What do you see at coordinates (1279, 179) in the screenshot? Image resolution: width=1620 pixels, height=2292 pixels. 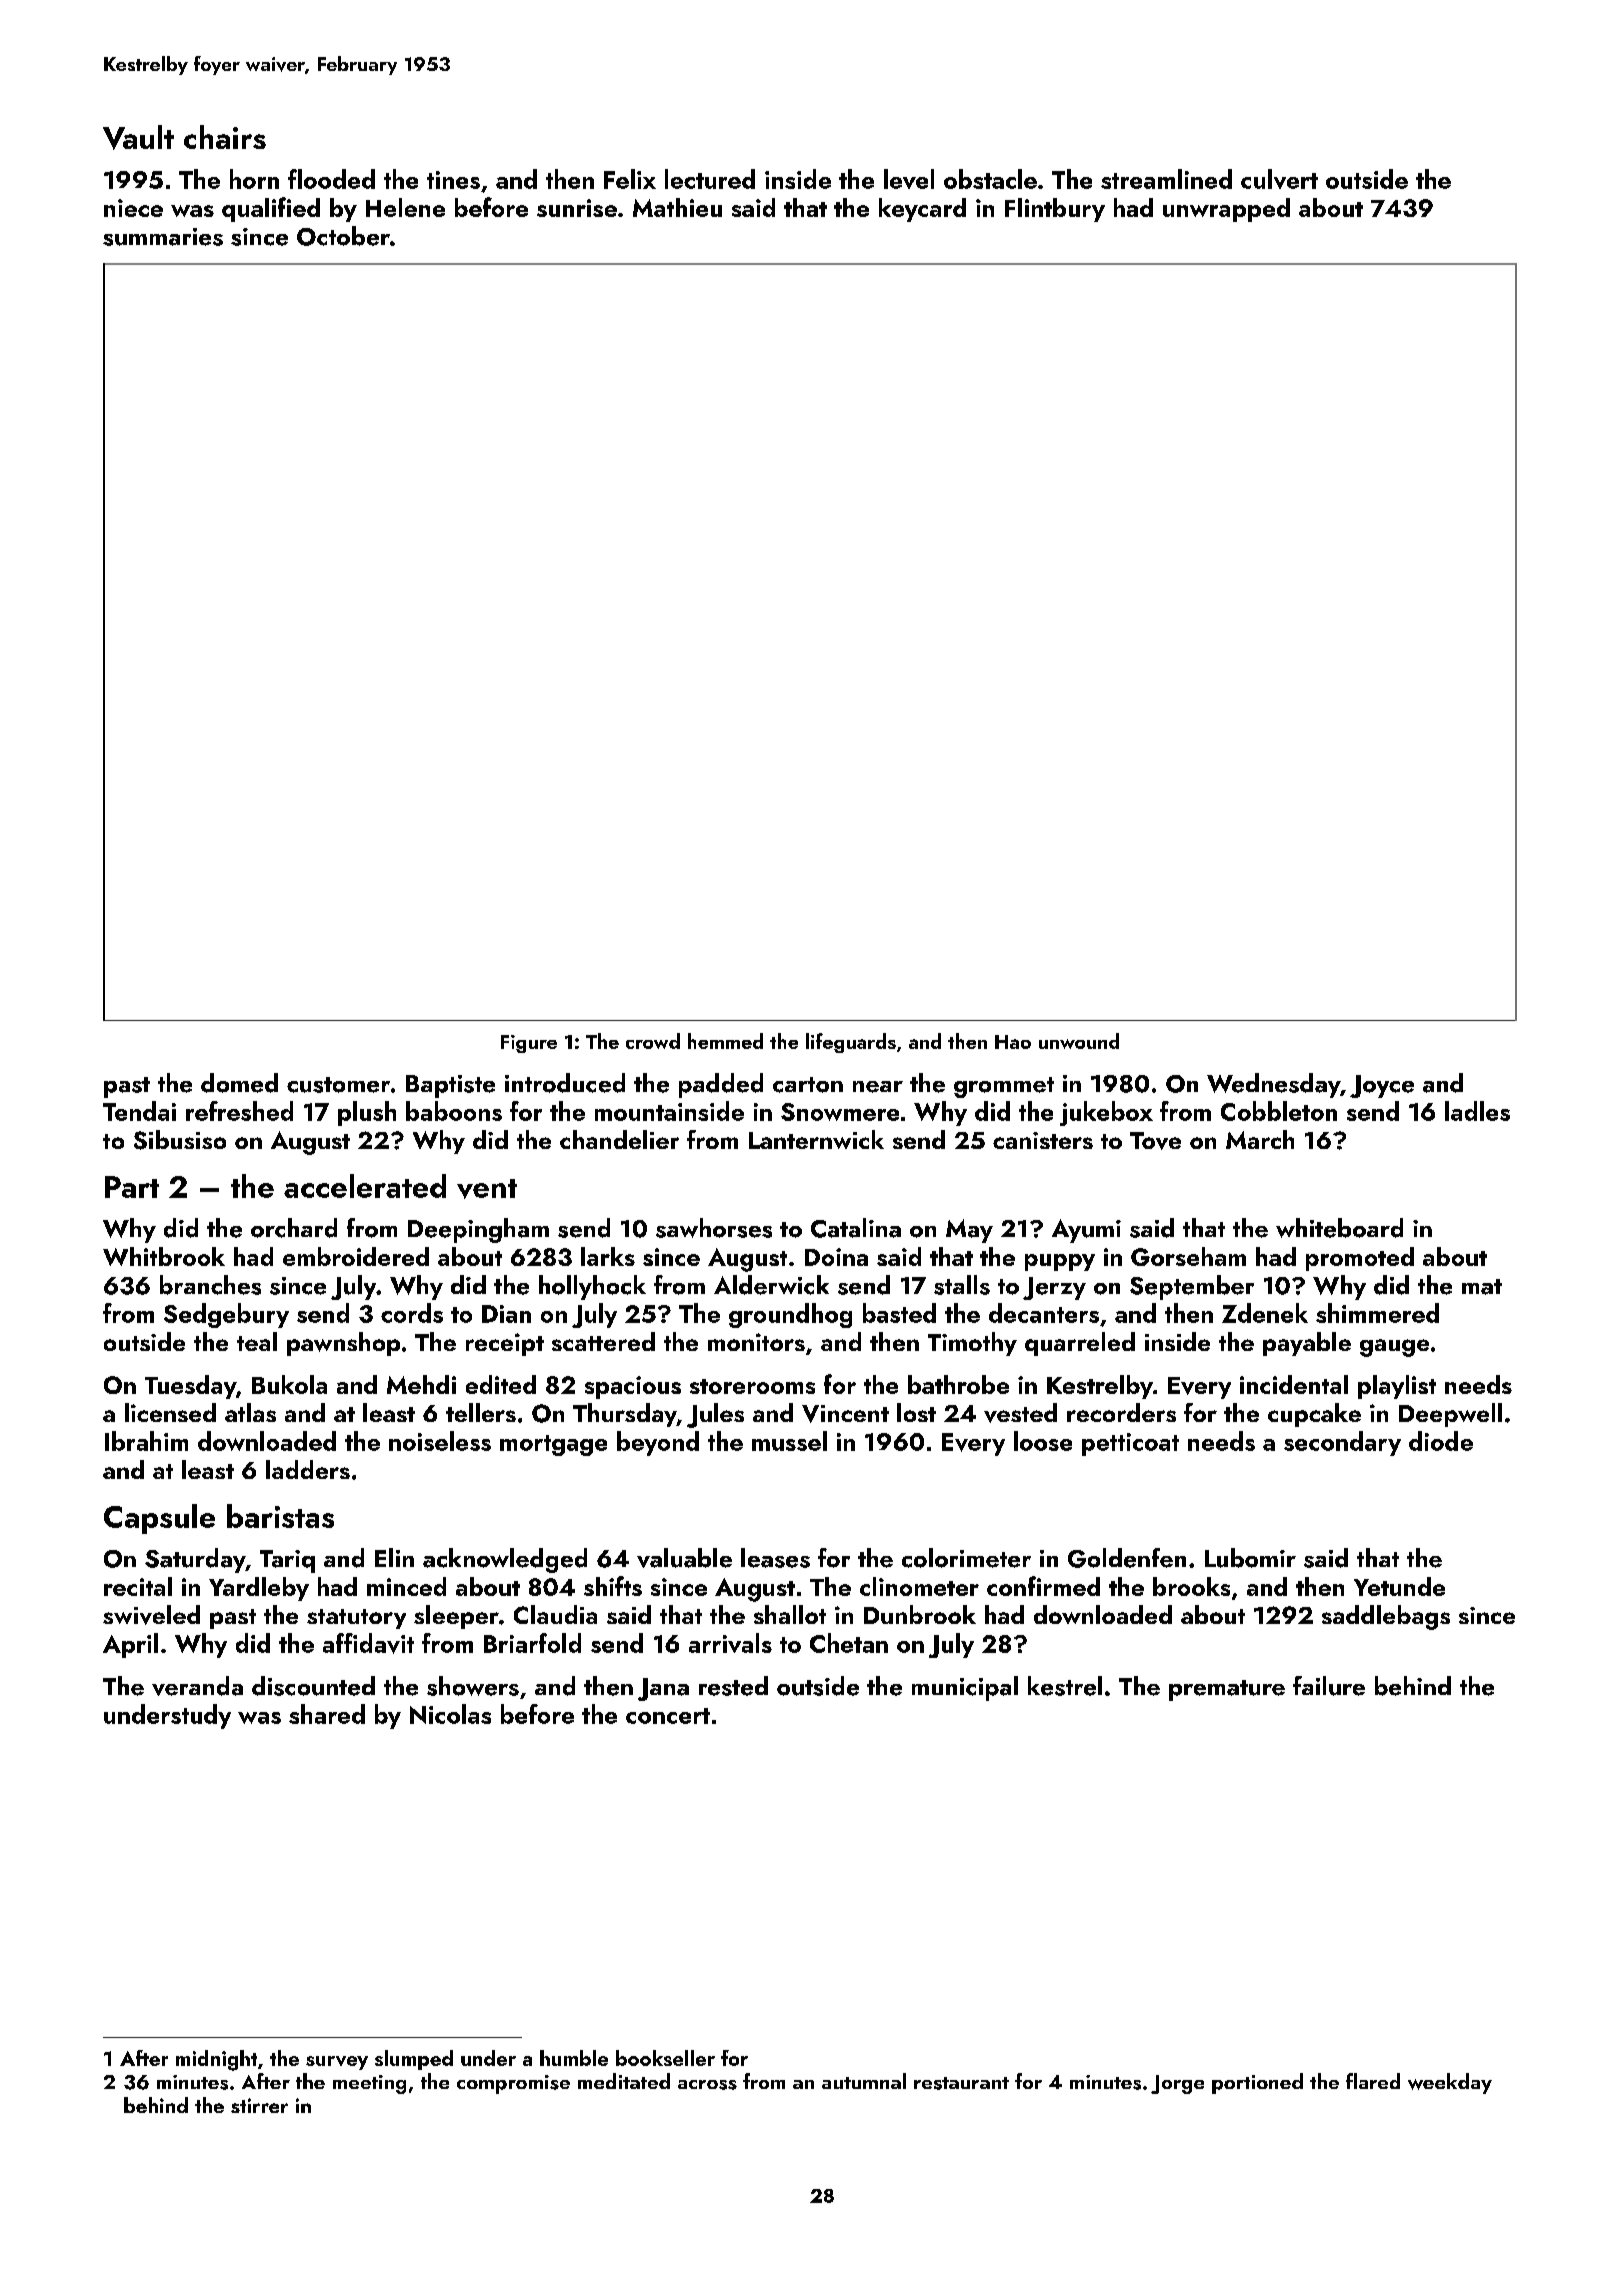 I see `culvert` at bounding box center [1279, 179].
